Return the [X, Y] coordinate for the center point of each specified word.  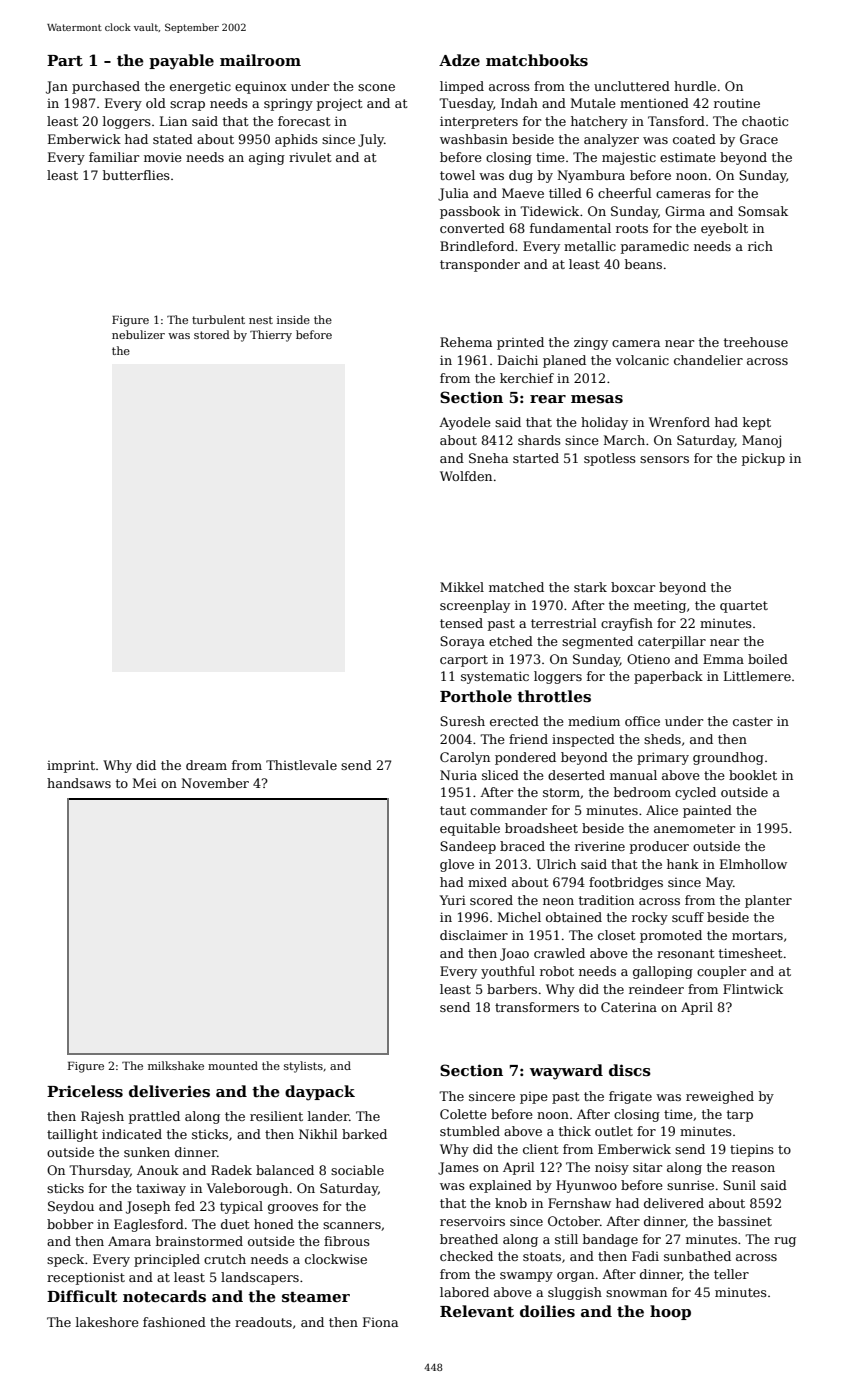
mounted [233, 1065]
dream [206, 765]
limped [462, 87]
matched [516, 587]
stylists [303, 1067]
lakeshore [107, 1322]
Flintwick [753, 989]
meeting [660, 607]
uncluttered [632, 86]
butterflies [136, 175]
